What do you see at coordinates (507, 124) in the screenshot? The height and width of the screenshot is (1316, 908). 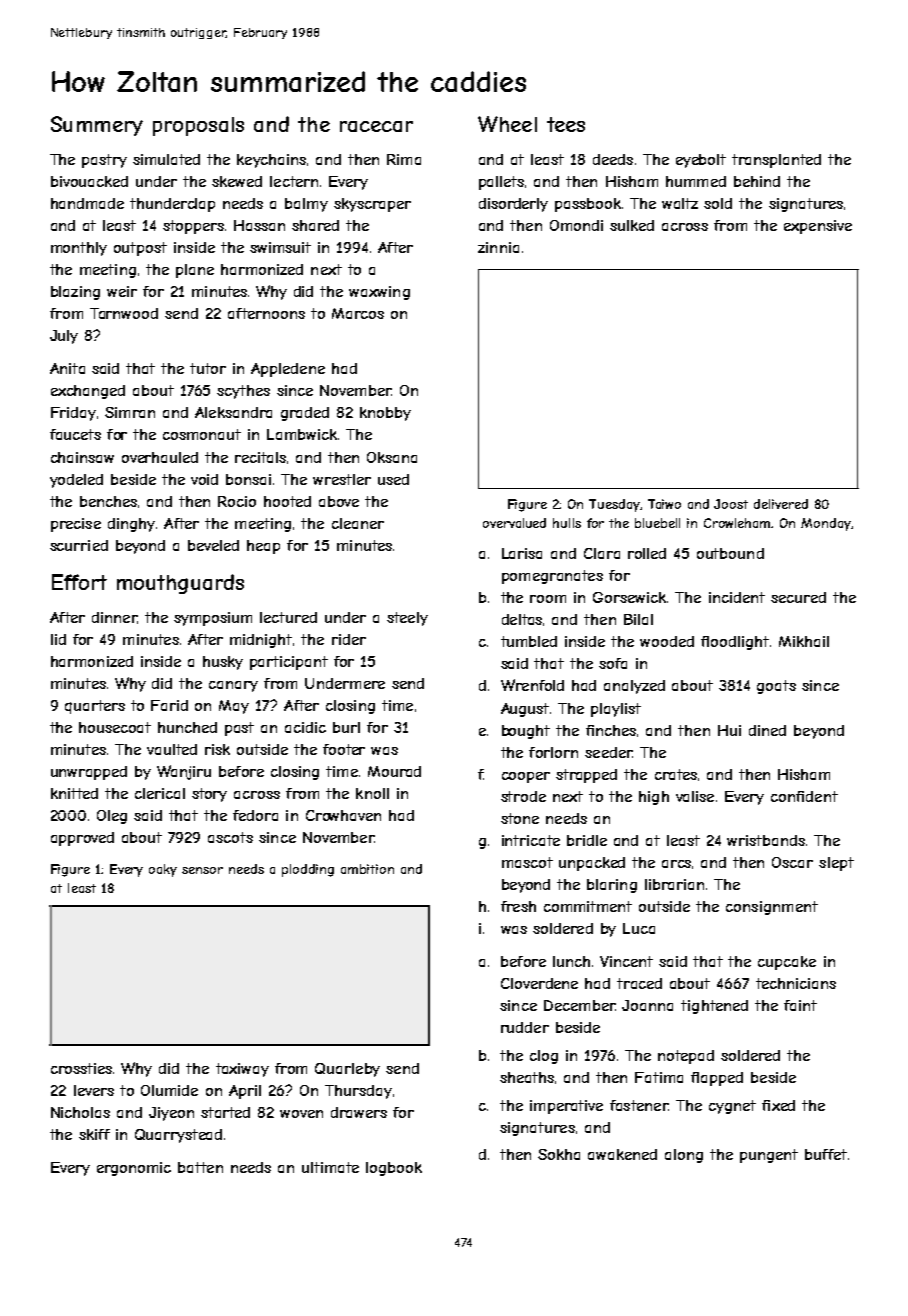 I see `Wheel` at bounding box center [507, 124].
